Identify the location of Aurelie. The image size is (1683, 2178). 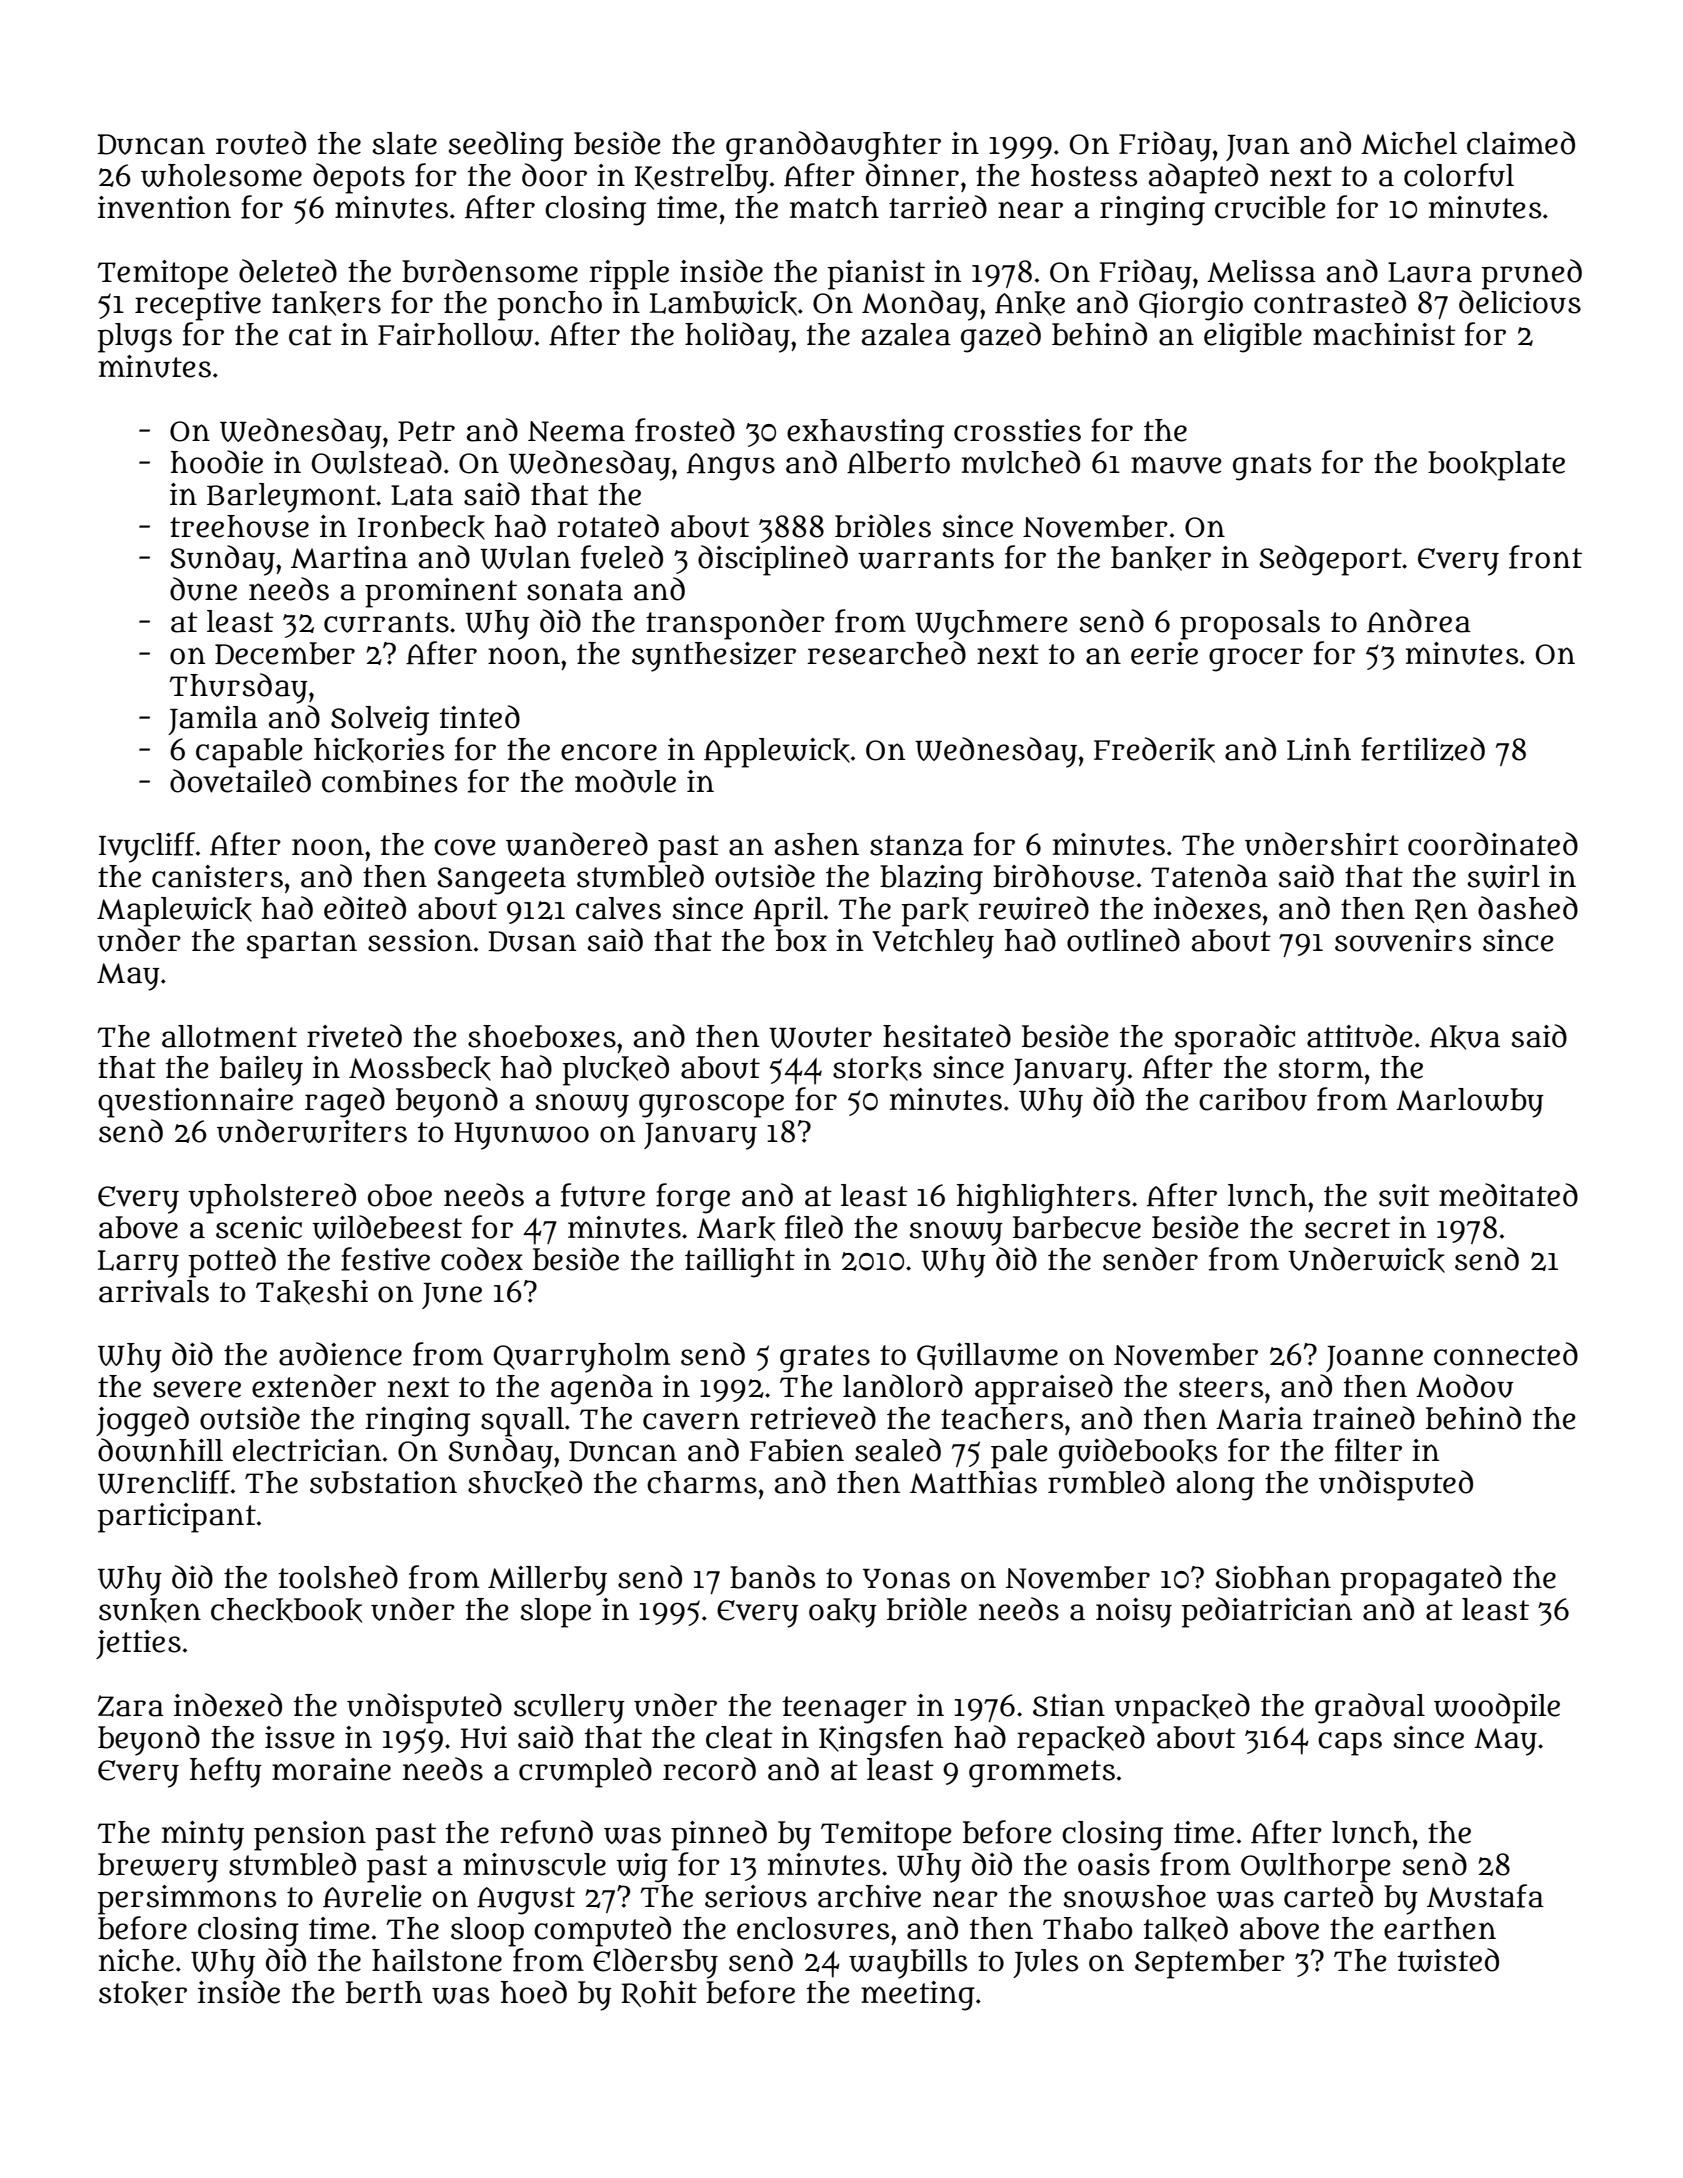
(372, 1896).
